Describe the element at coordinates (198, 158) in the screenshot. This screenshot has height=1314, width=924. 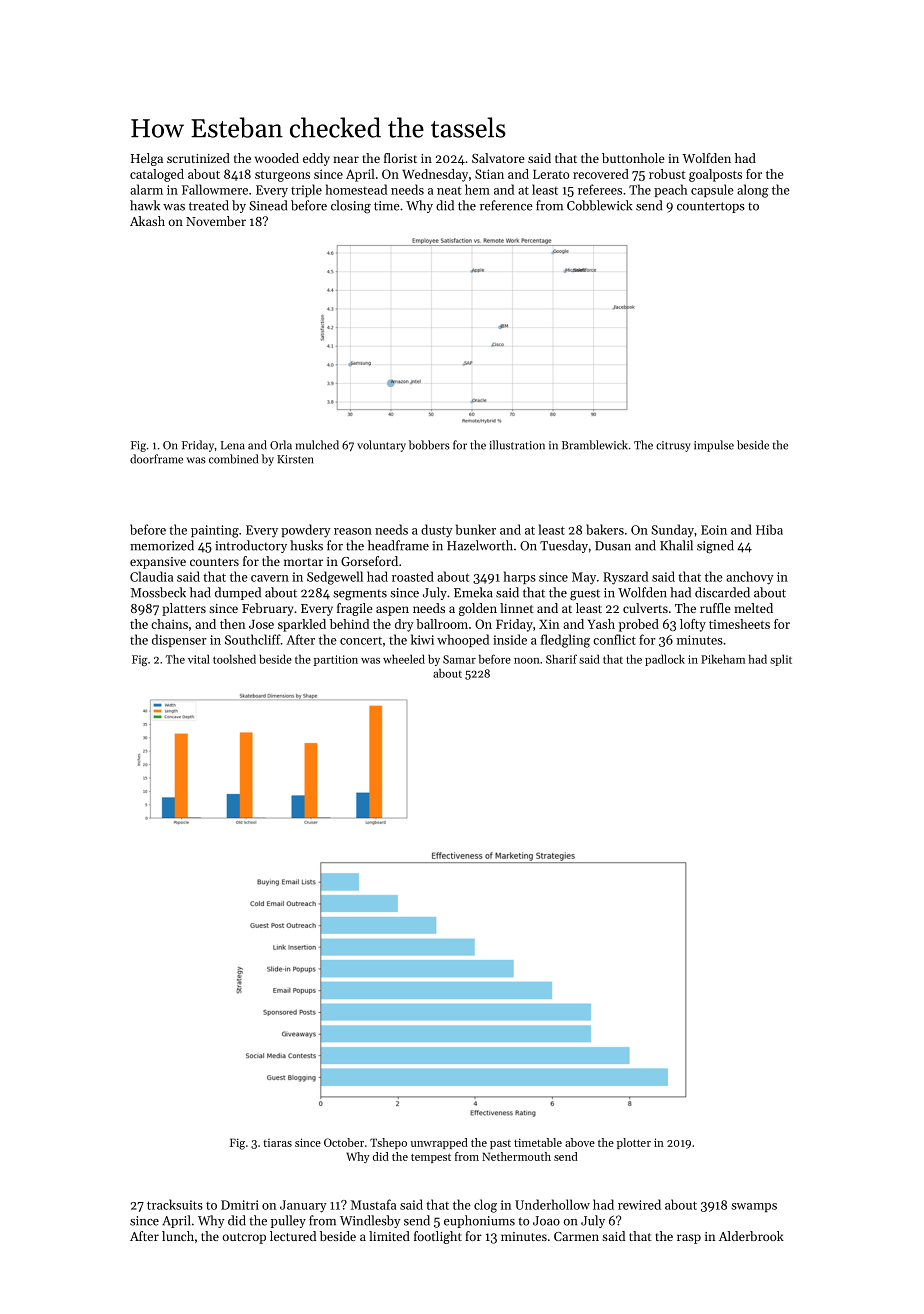
I see `scrutinized` at that location.
